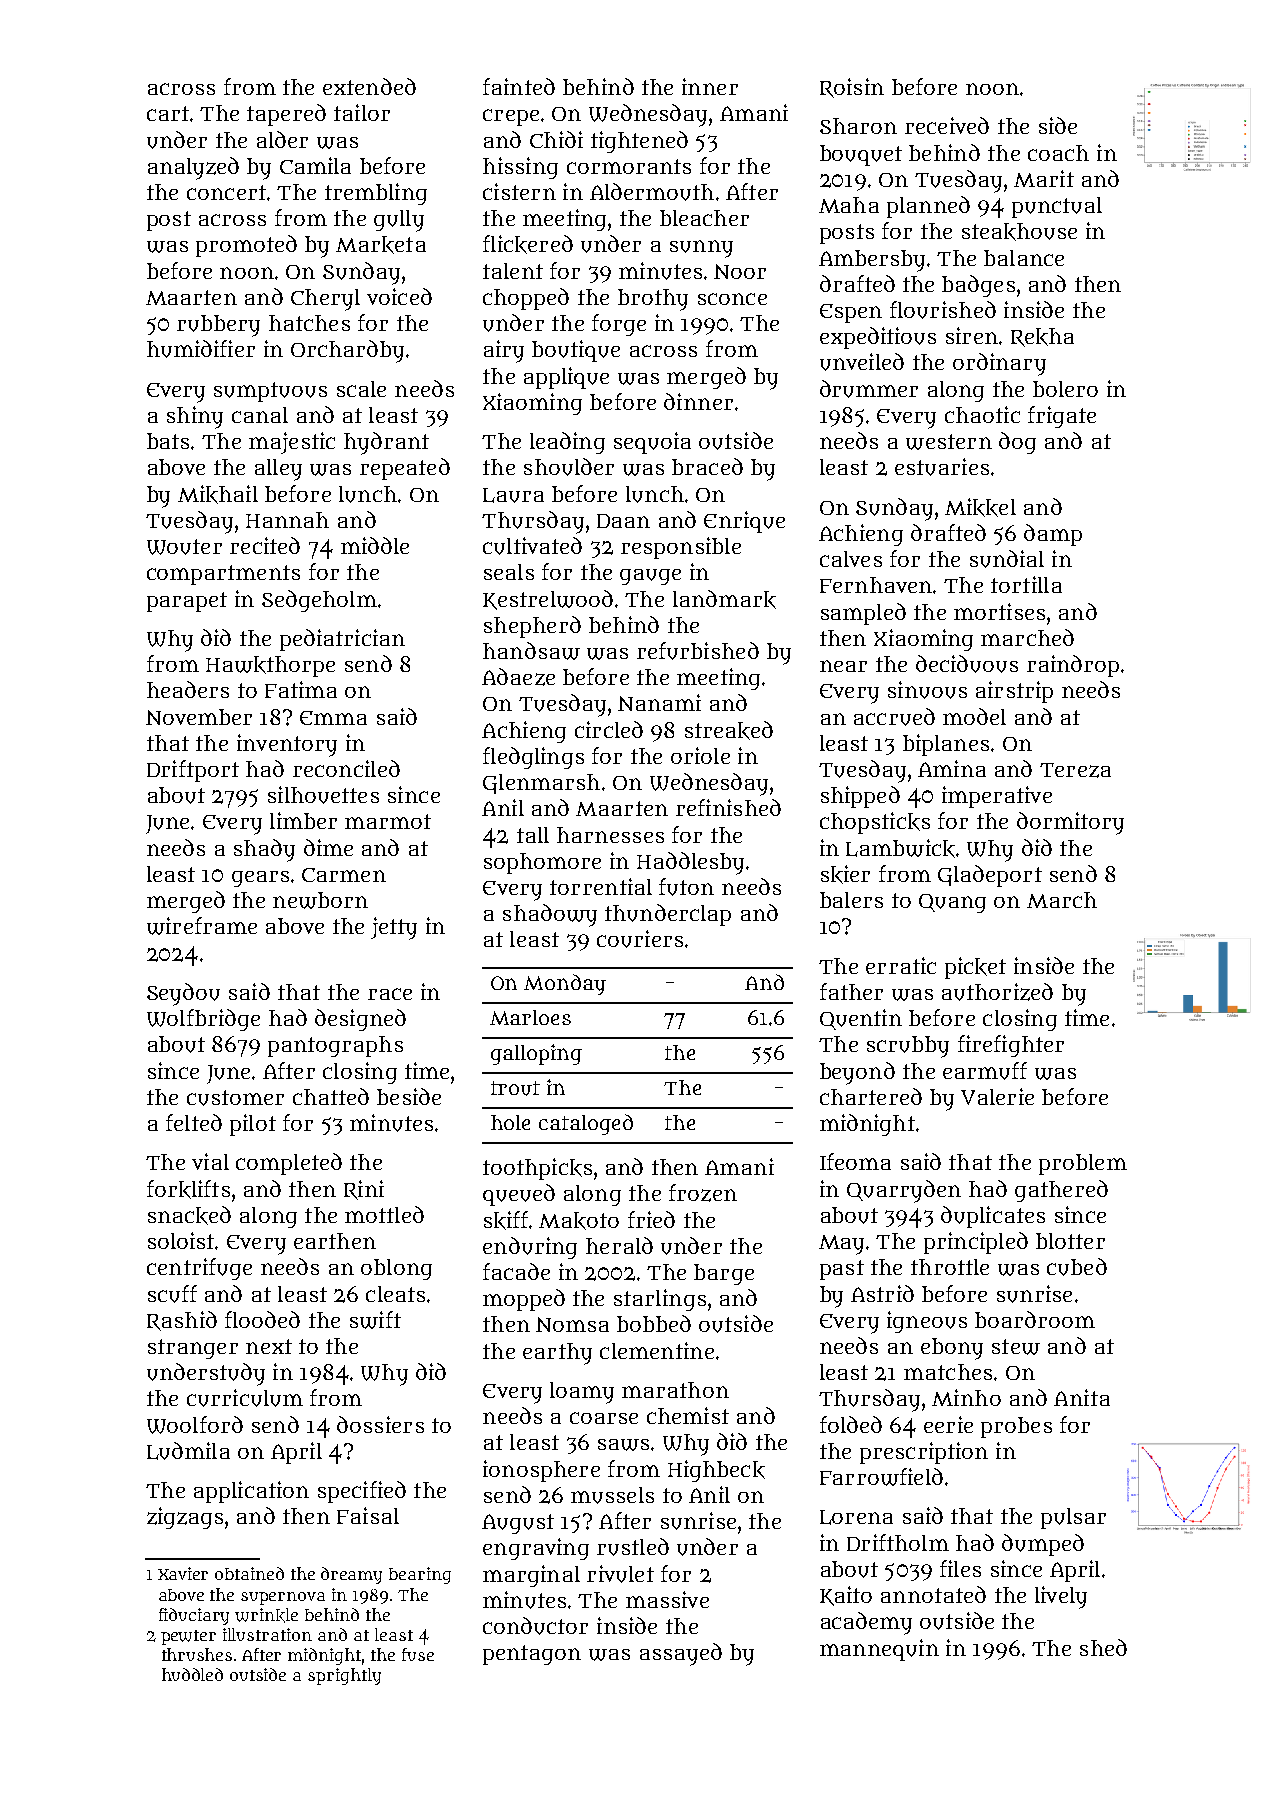 Image resolution: width=1275 pixels, height=1804 pixels. What do you see at coordinates (681, 1654) in the screenshot?
I see `assayed` at bounding box center [681, 1654].
